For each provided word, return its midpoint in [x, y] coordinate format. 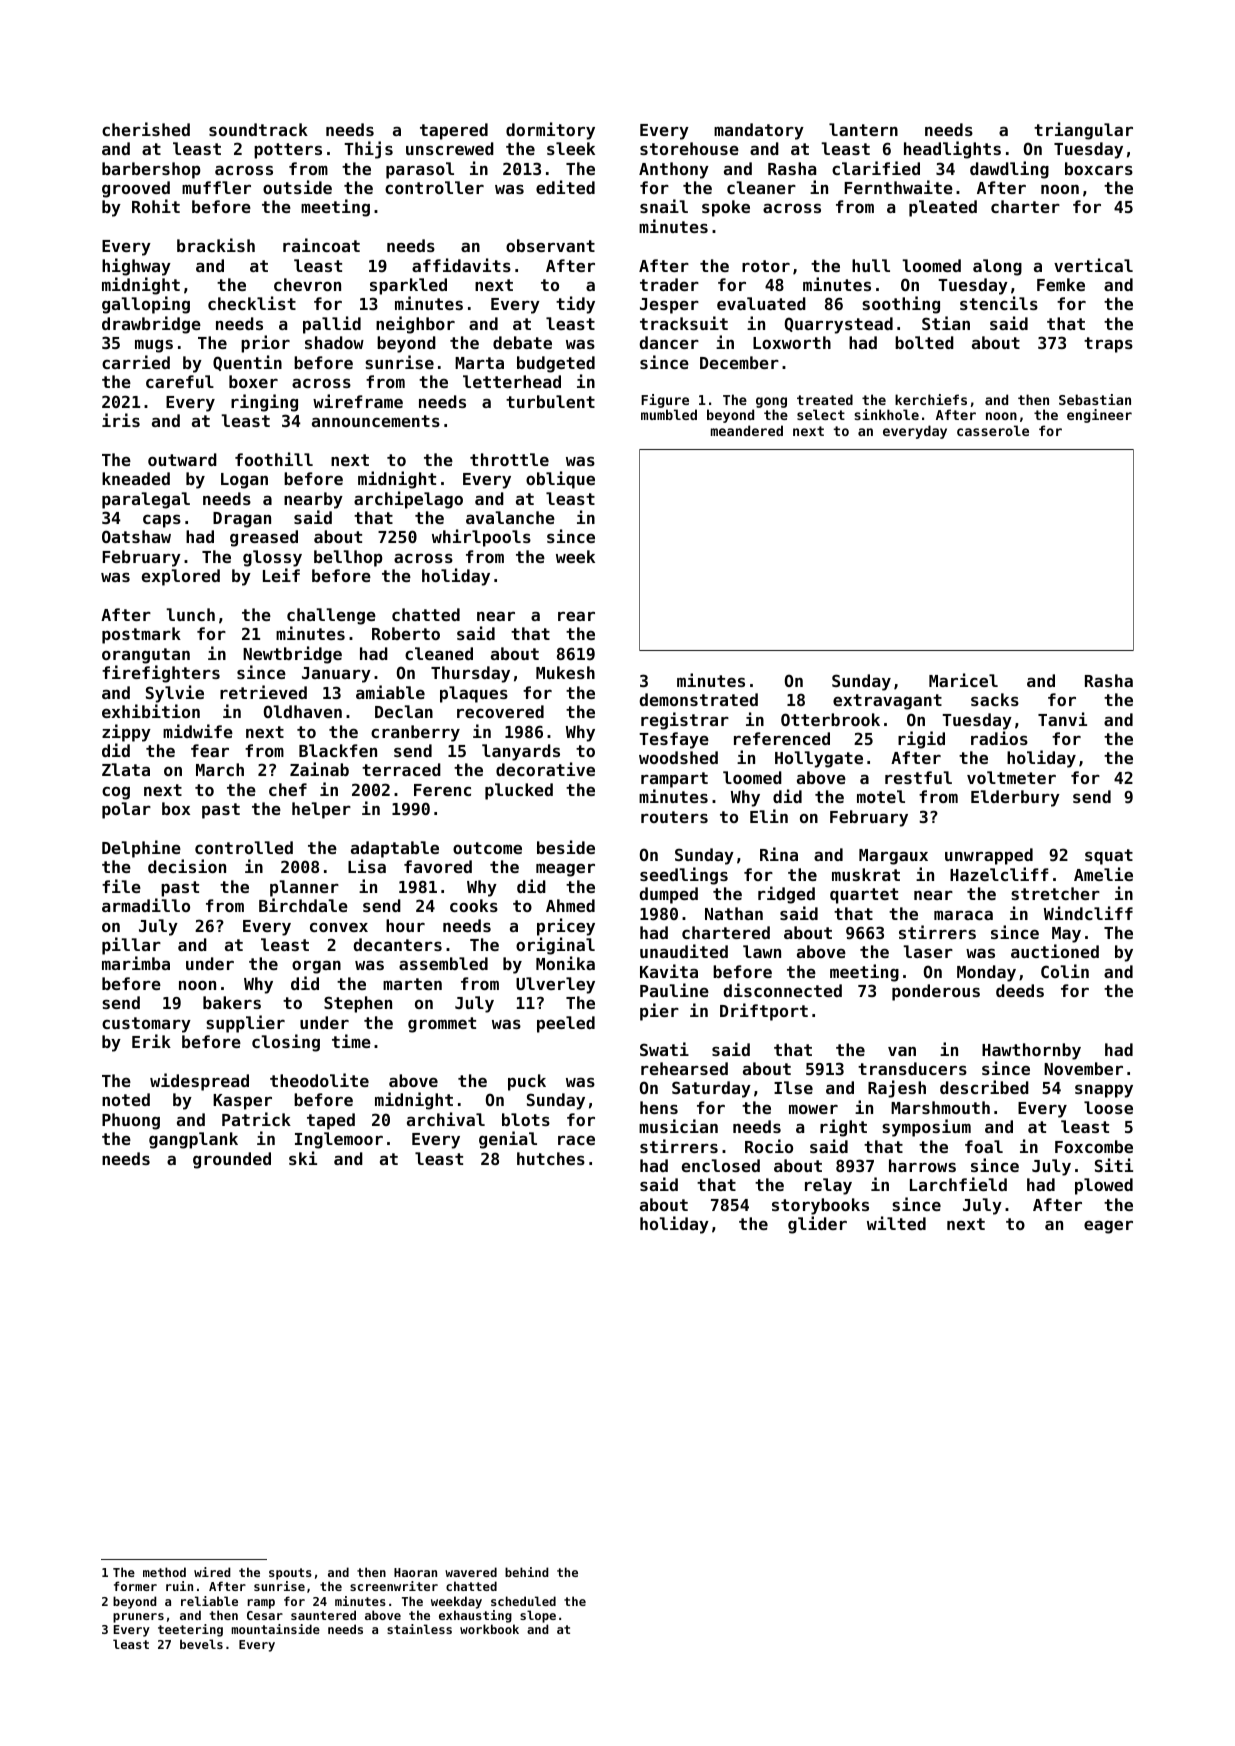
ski [303, 1158]
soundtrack [258, 129]
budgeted [556, 364]
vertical [1093, 265]
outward [182, 459]
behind [527, 1572]
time [351, 1041]
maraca [963, 915]
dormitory [550, 131]
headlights [952, 150]
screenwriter [394, 1586]
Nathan [734, 913]
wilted [896, 1223]
